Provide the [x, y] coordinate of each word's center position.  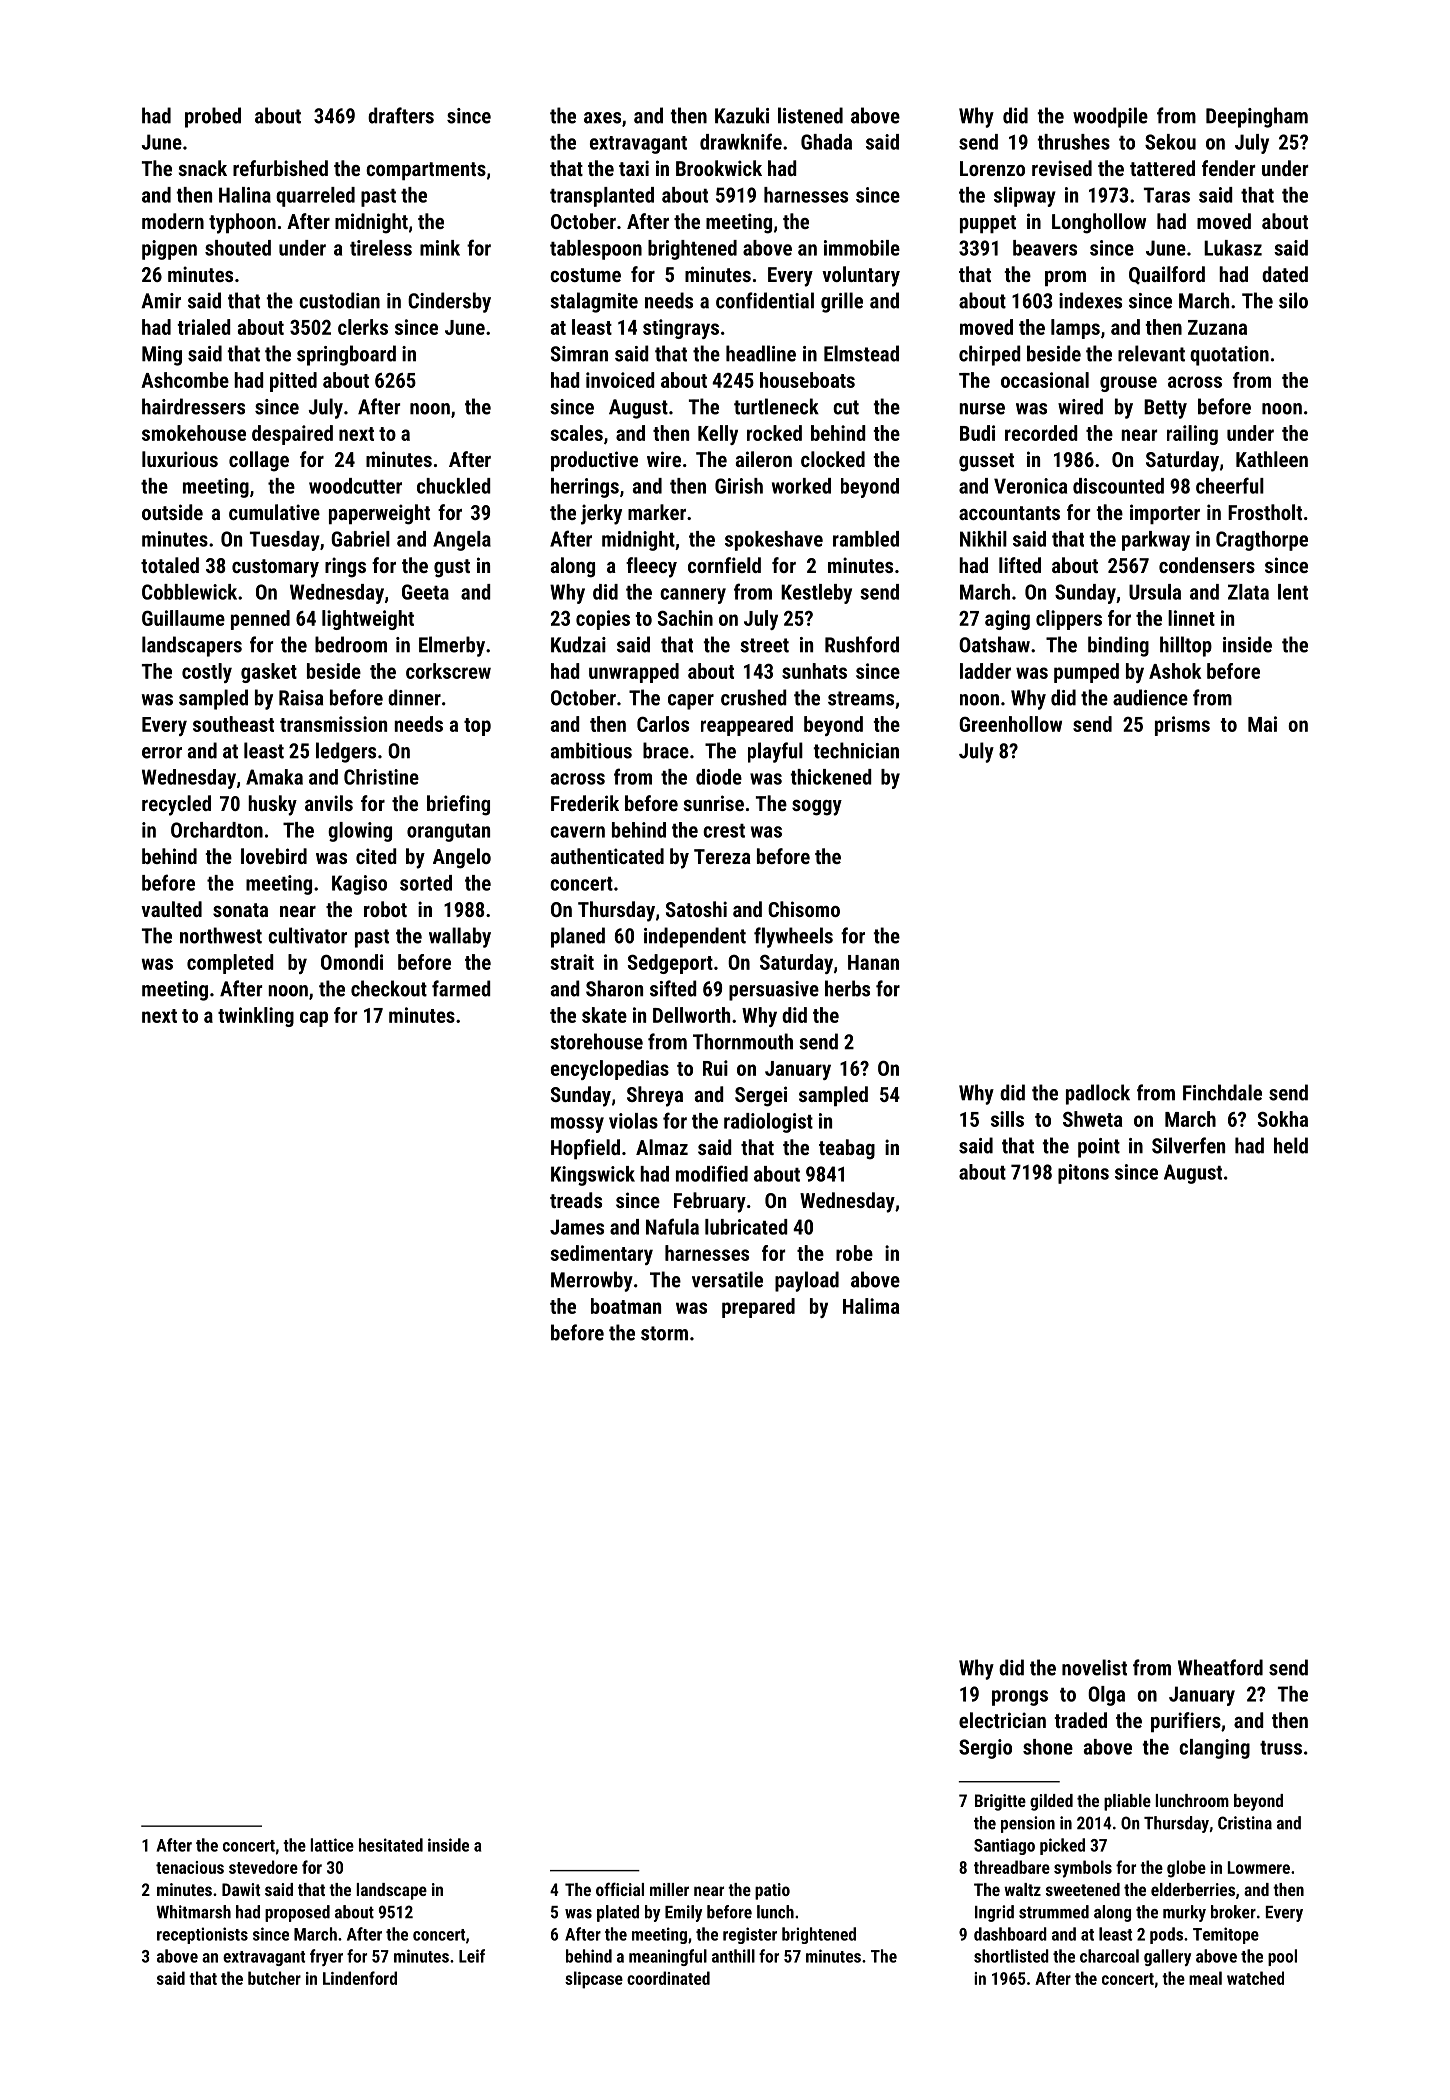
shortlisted [1011, 1956]
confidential [765, 300]
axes [602, 118]
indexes [1090, 300]
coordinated [668, 1978]
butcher [274, 1978]
